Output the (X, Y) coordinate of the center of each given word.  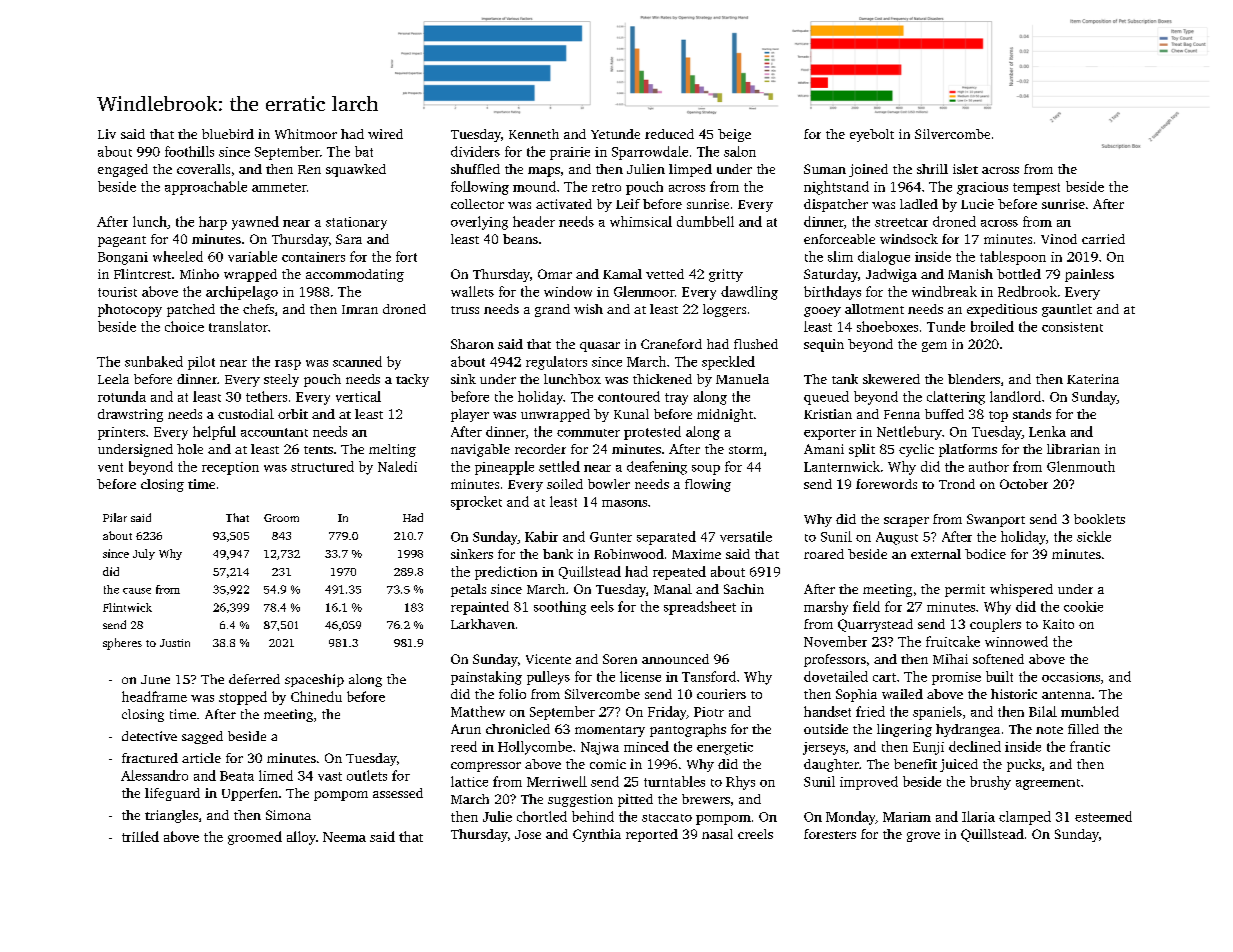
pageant (122, 241)
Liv (107, 134)
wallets (472, 291)
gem (934, 347)
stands (1032, 414)
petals (468, 590)
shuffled (475, 169)
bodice (985, 554)
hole (190, 449)
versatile (746, 536)
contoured (629, 396)
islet (965, 169)
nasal (717, 834)
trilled (140, 836)
